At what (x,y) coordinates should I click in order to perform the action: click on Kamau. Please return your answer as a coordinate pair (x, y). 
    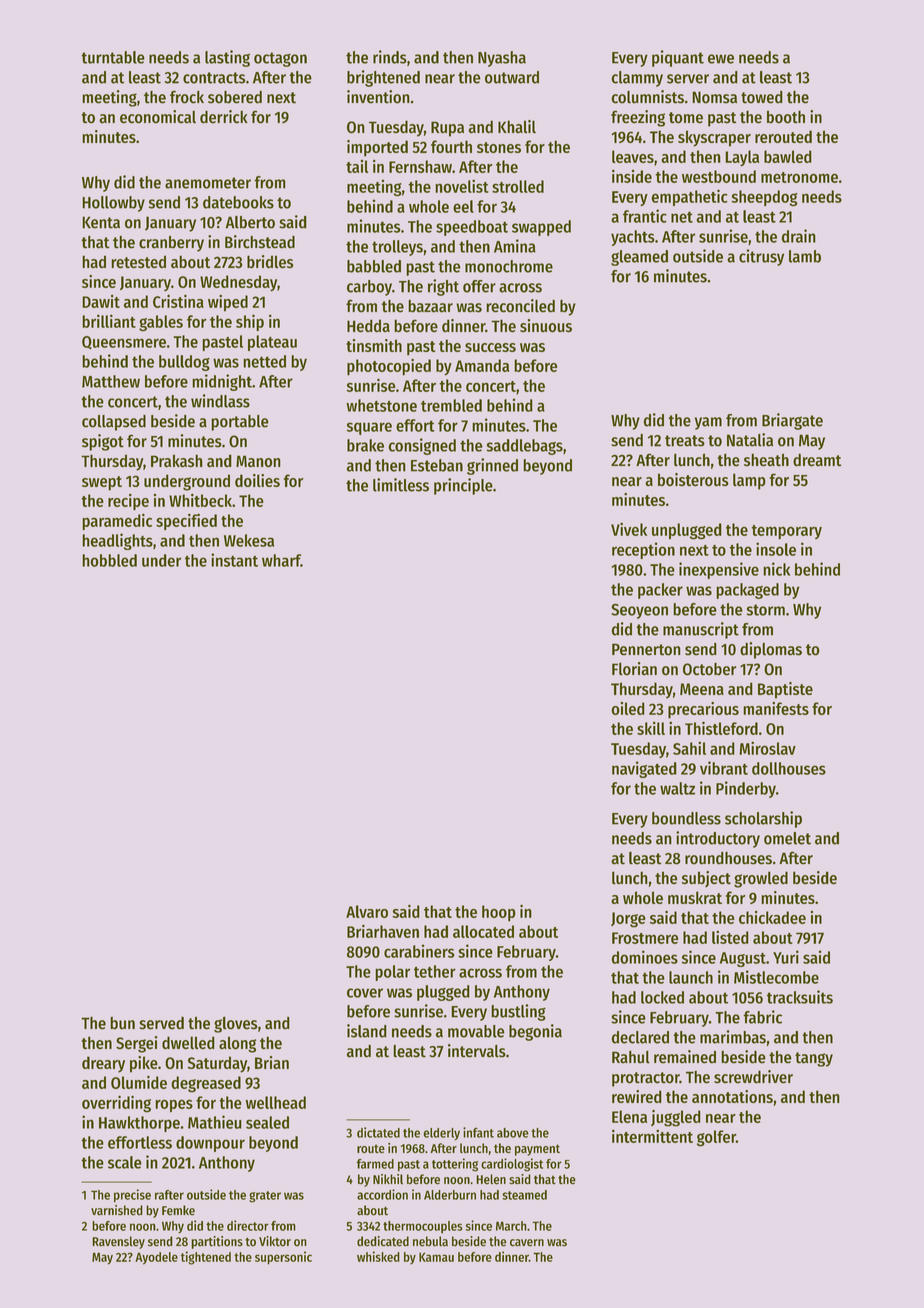
    Looking at the image, I should click on (436, 1257).
